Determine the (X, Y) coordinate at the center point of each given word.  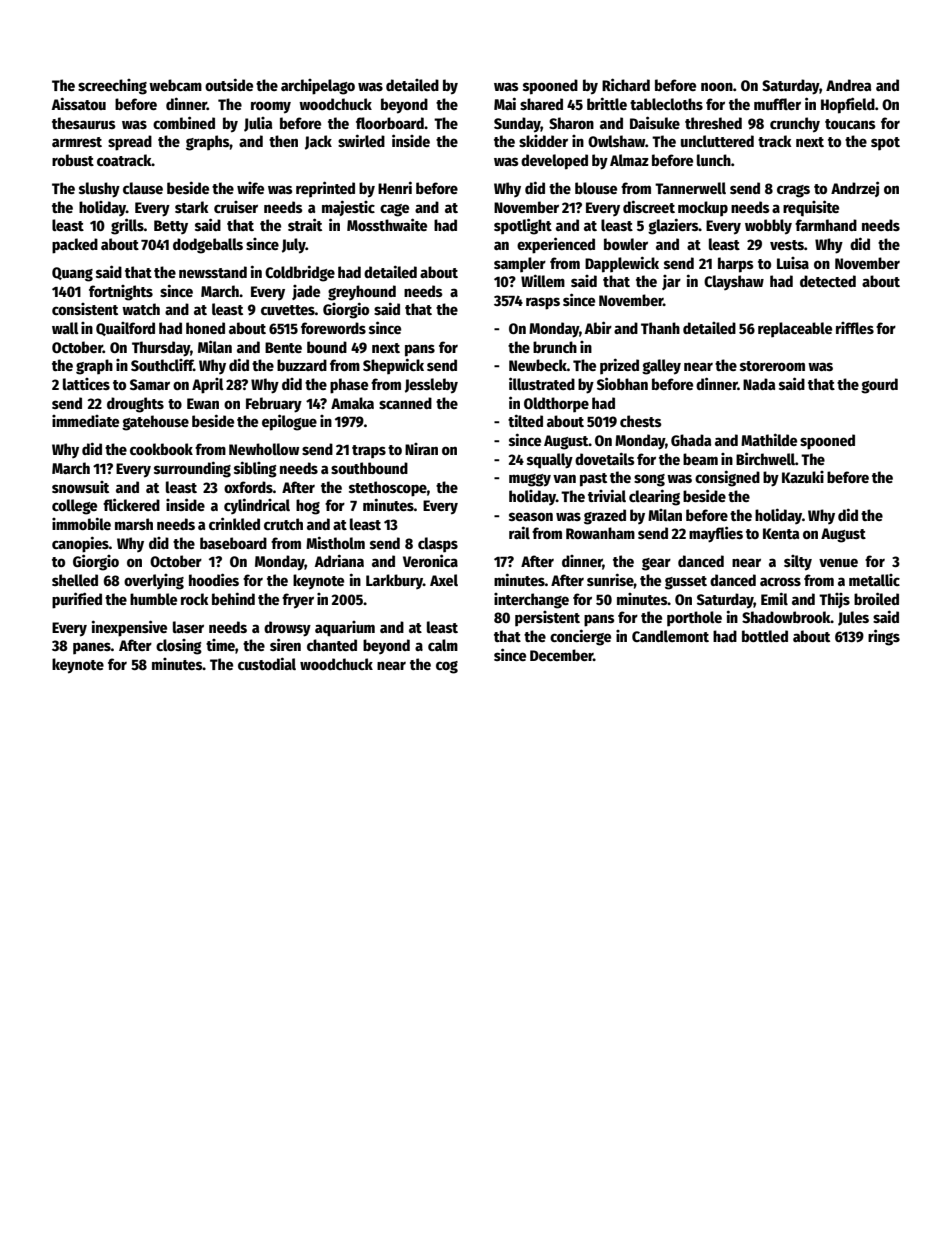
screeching (112, 87)
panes (92, 648)
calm (443, 645)
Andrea (849, 85)
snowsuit (80, 487)
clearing (654, 497)
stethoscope (388, 489)
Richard (626, 84)
